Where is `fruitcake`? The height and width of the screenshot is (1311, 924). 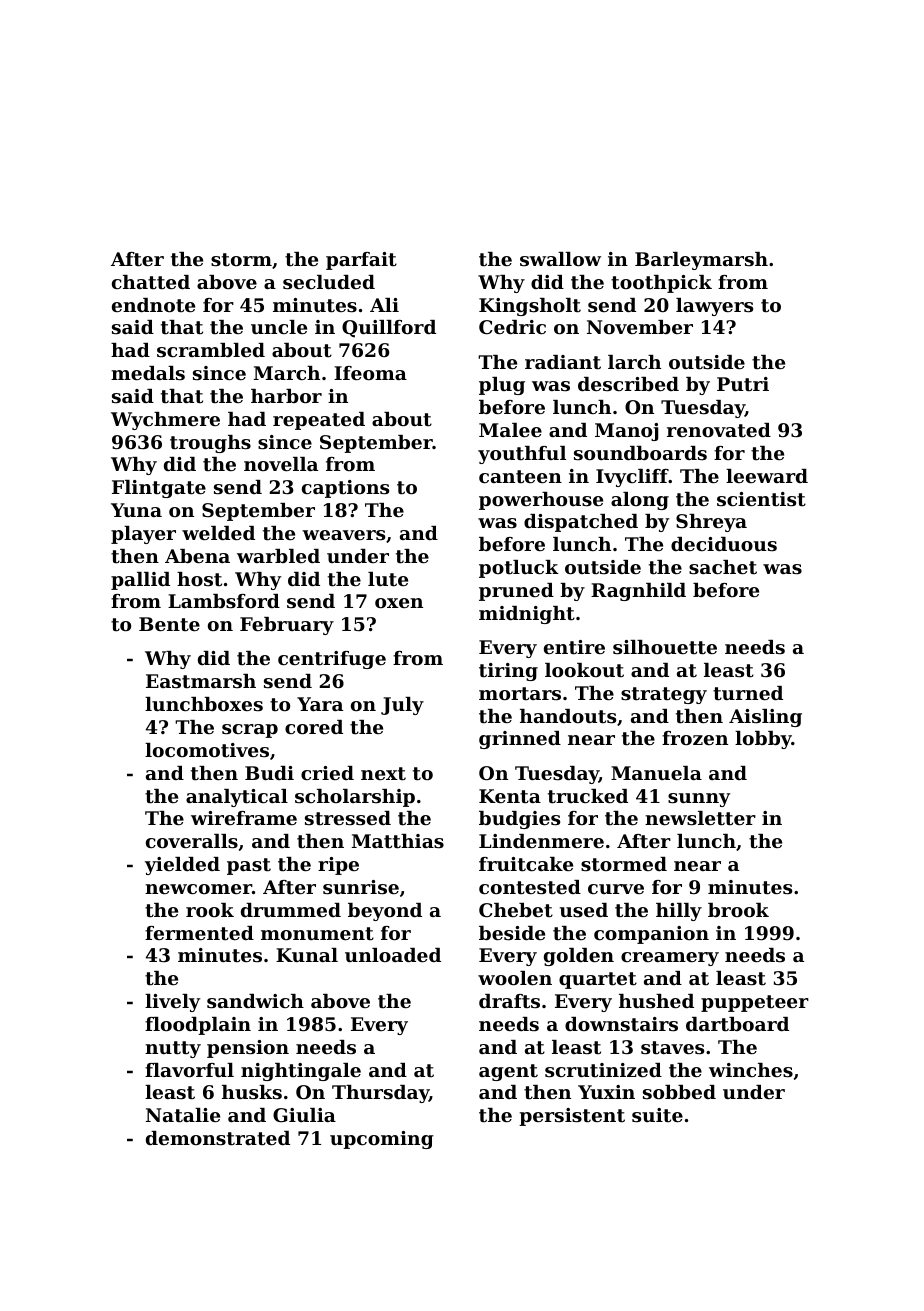
fruitcake is located at coordinates (526, 864).
